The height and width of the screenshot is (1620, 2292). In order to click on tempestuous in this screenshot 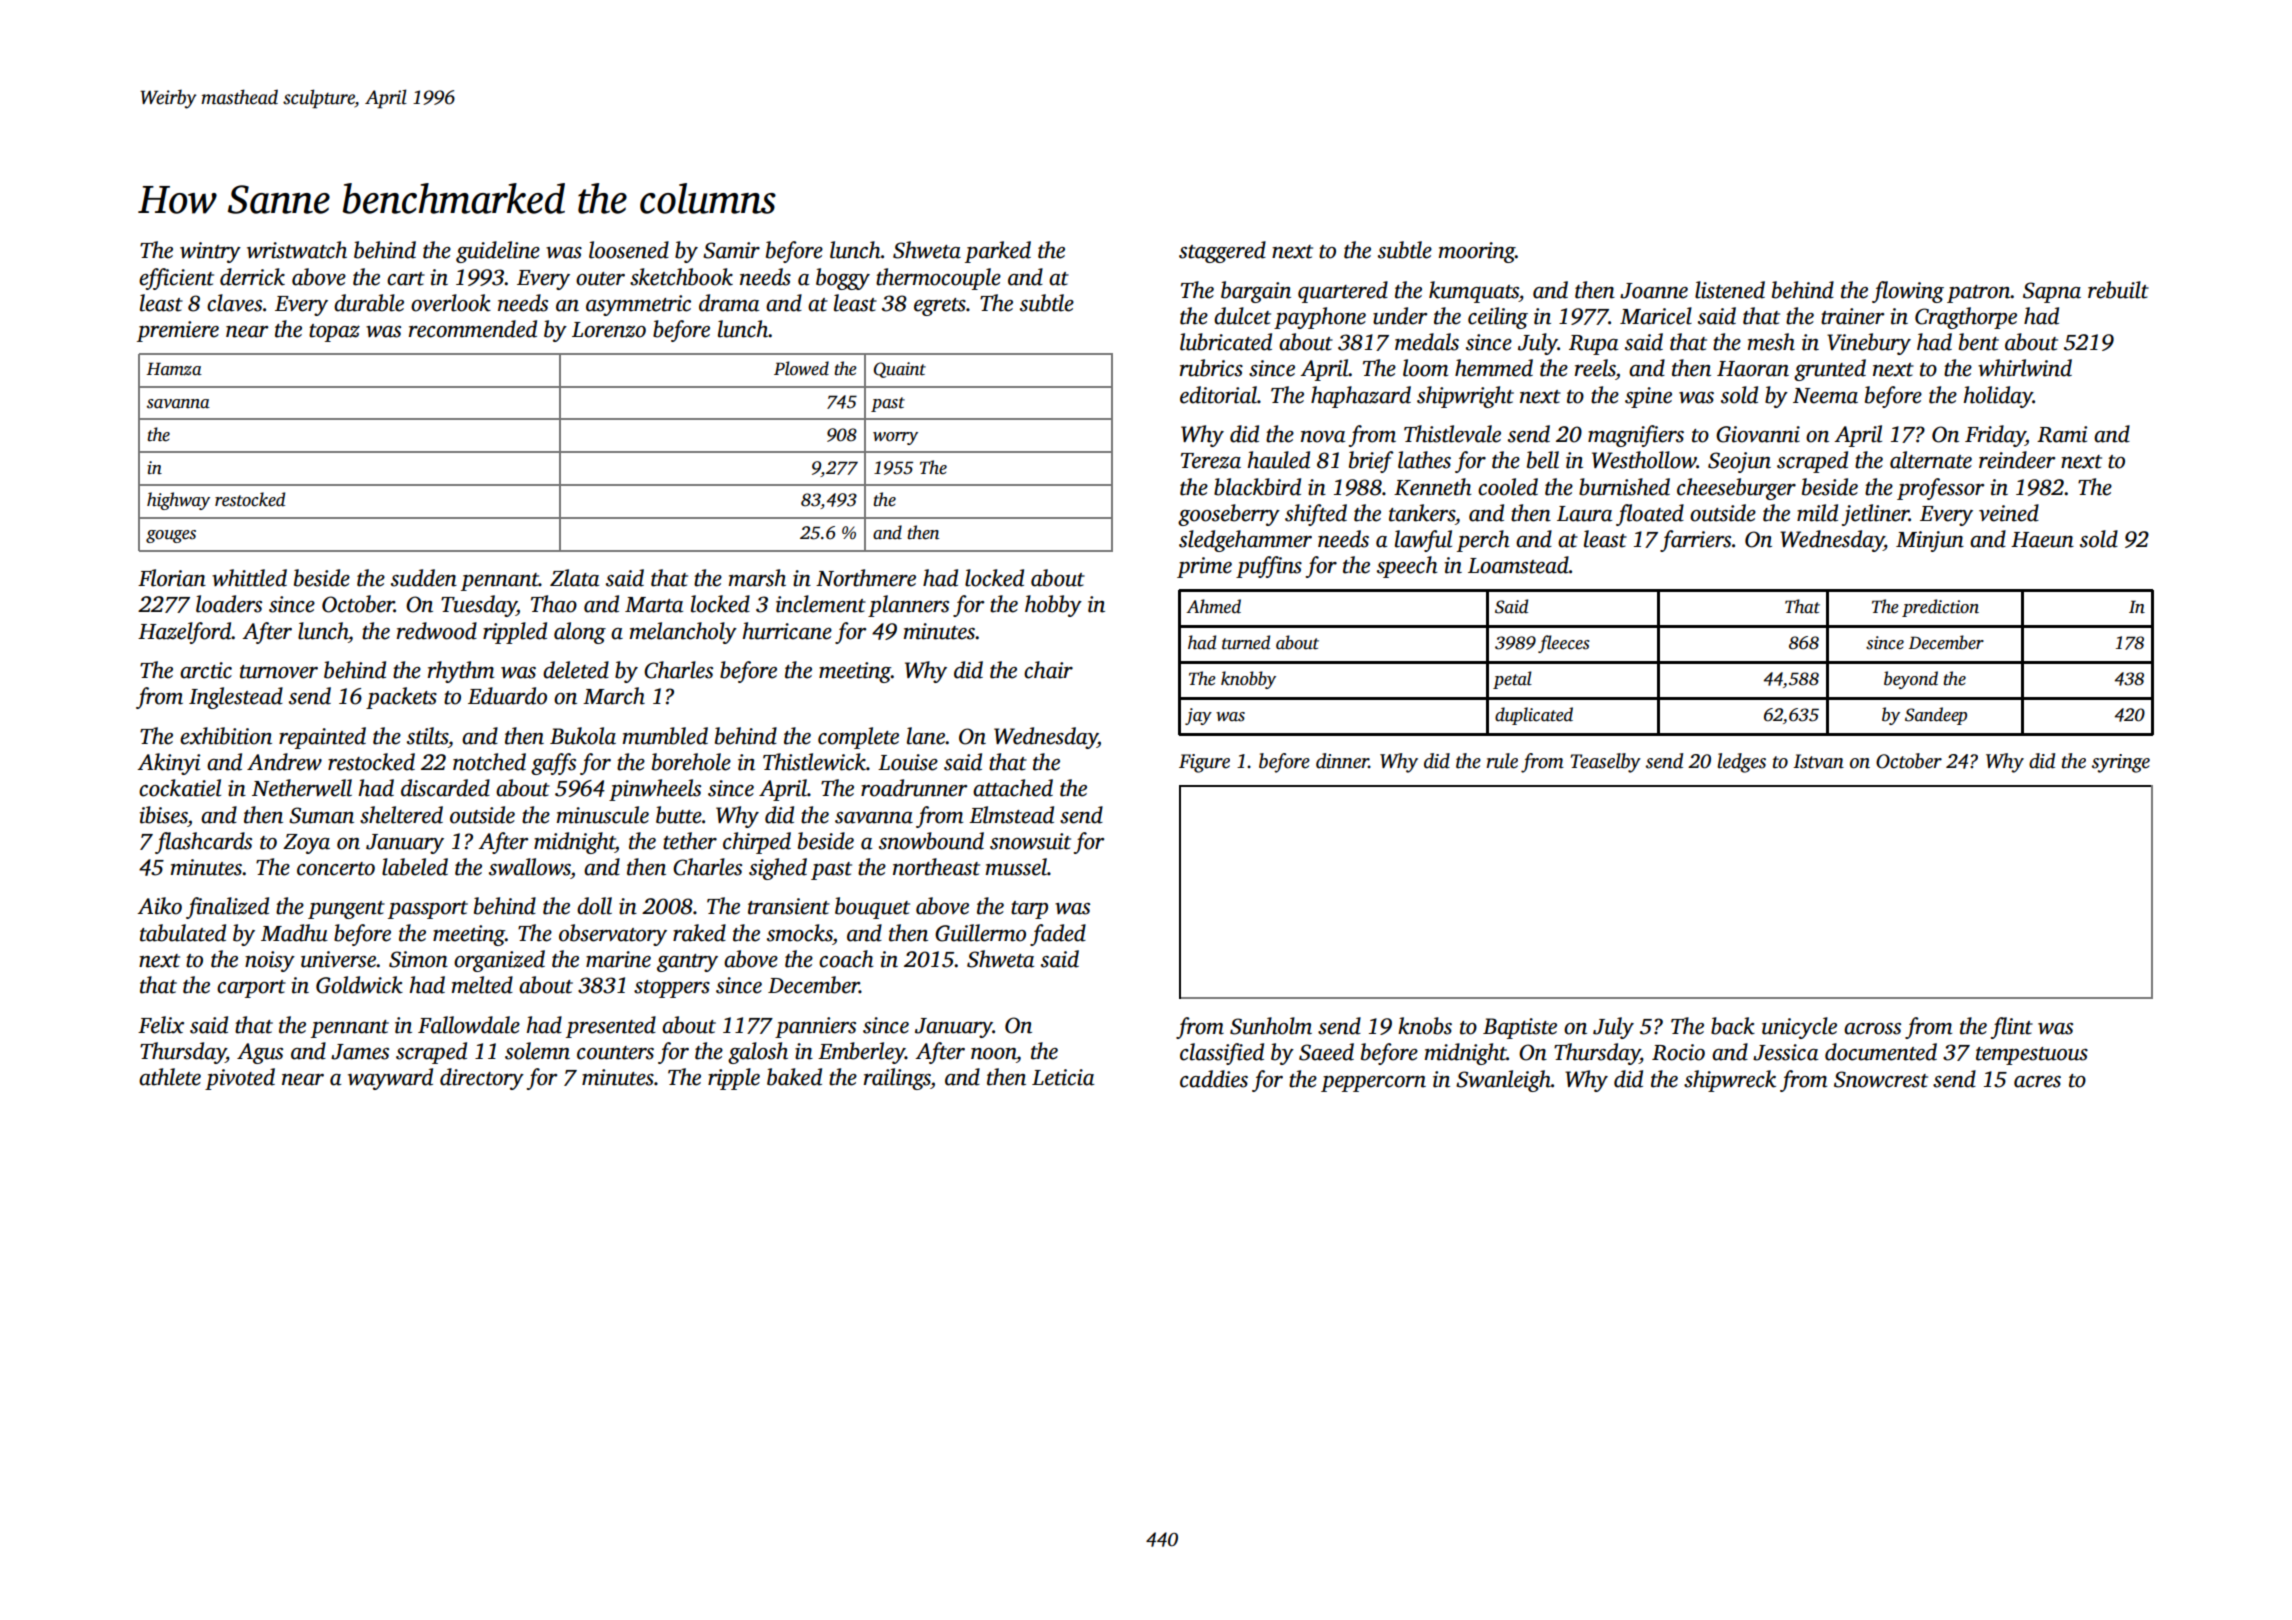, I will do `click(2032, 1056)`.
